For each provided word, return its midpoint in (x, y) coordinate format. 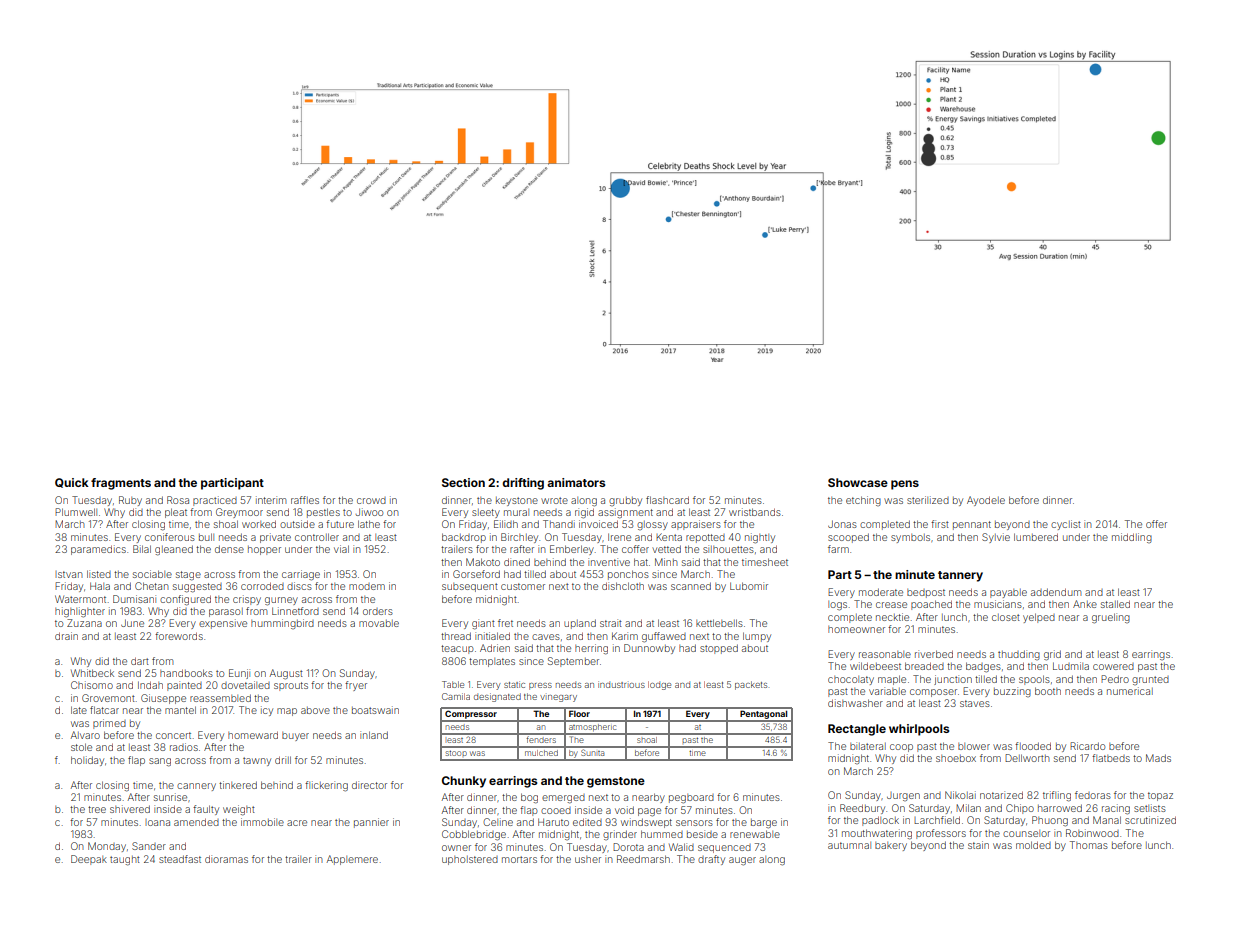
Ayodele (986, 501)
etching (863, 501)
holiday (87, 761)
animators (576, 482)
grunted (1150, 680)
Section (463, 482)
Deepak (89, 860)
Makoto (483, 562)
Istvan (69, 574)
